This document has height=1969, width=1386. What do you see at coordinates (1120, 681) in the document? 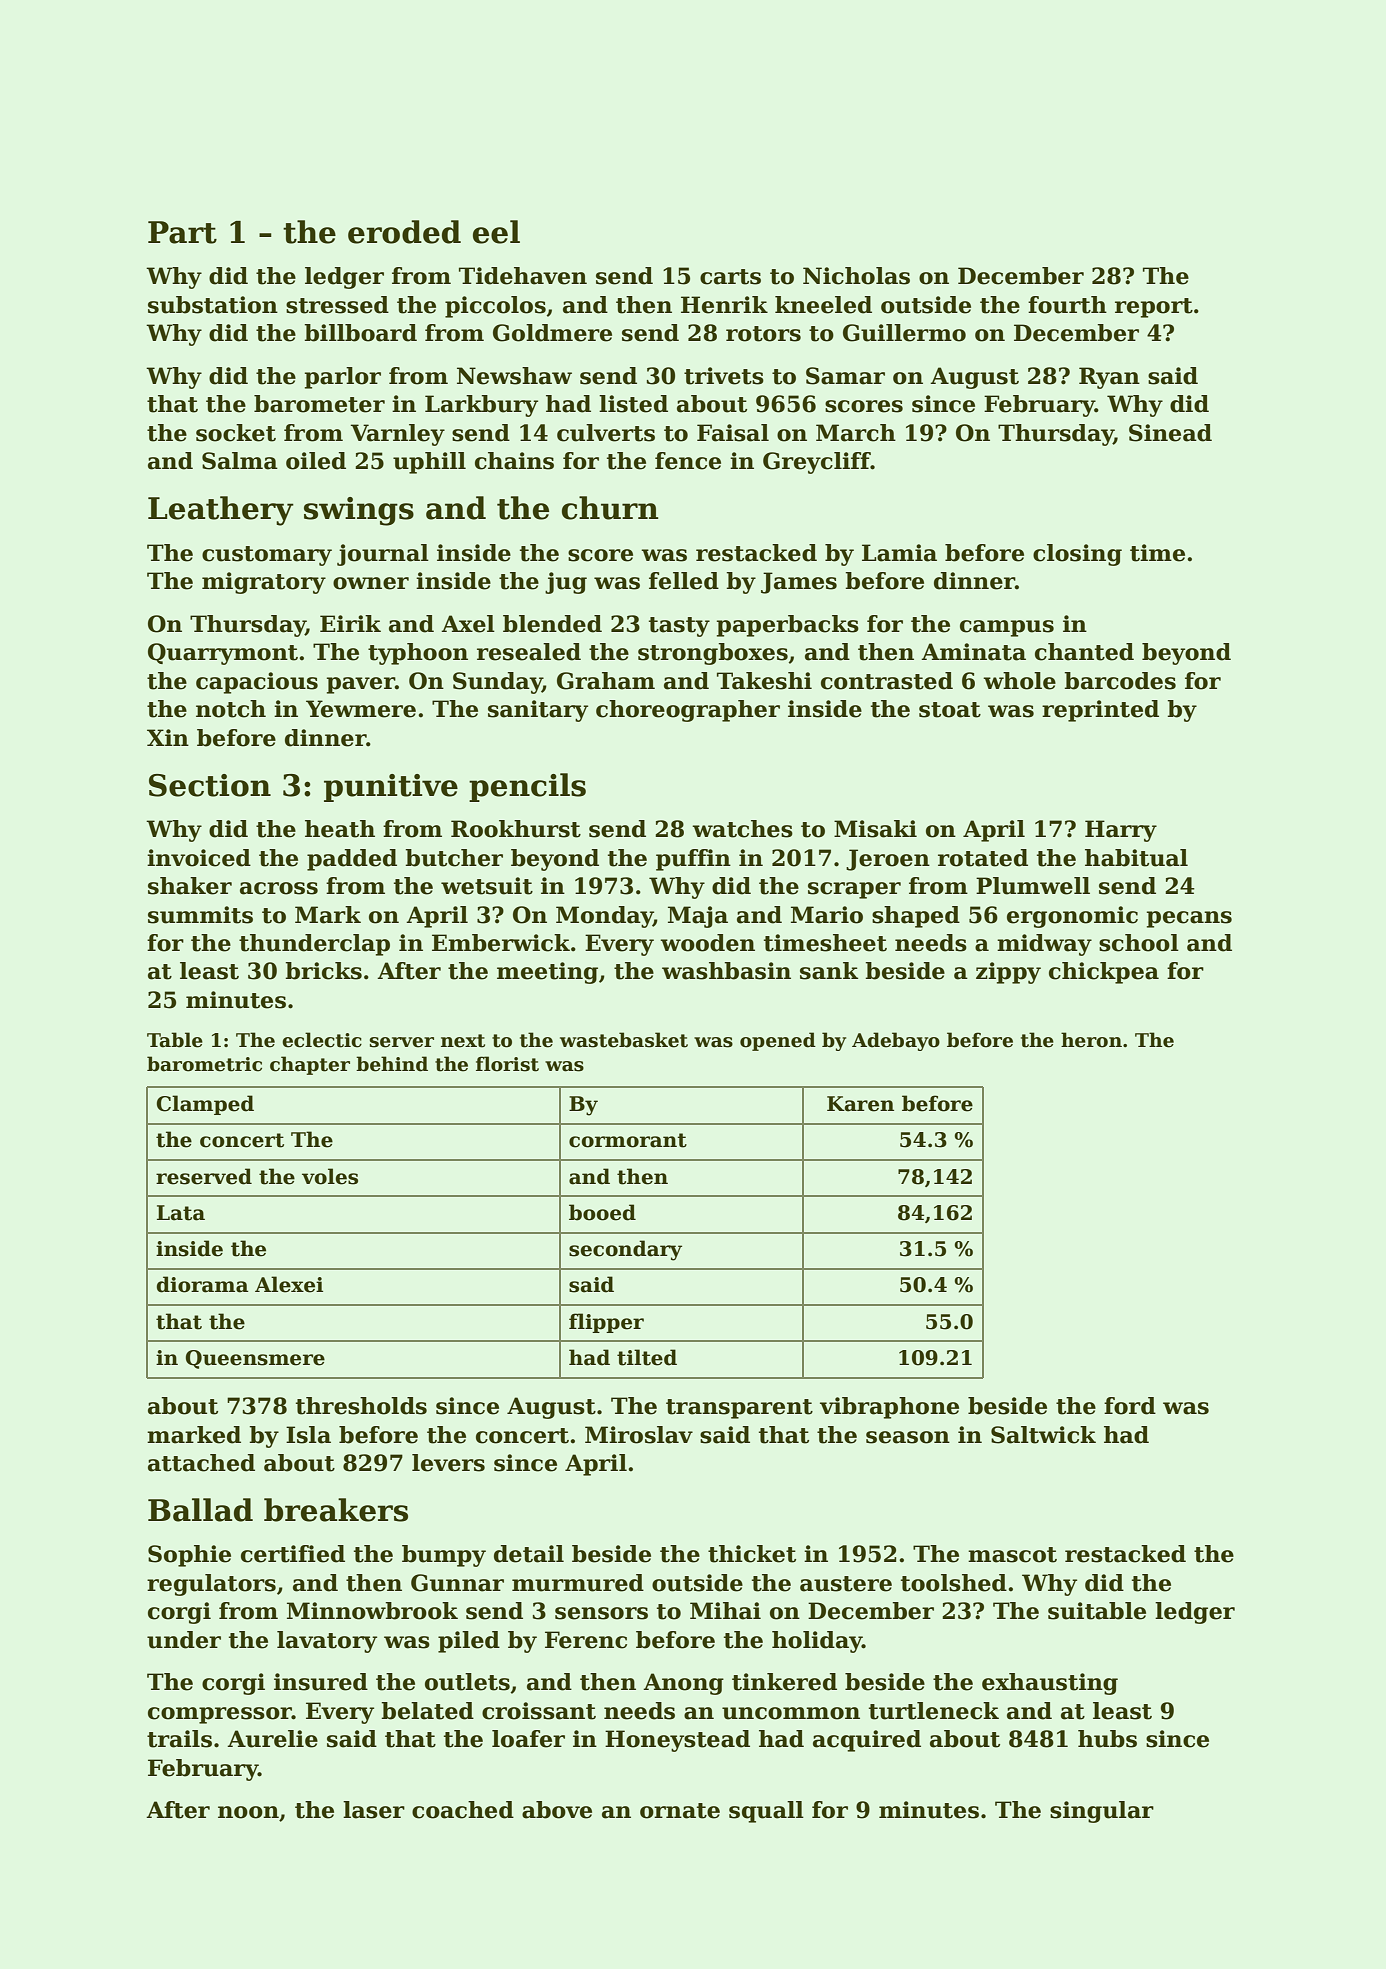
I see `barcodes` at bounding box center [1120, 681].
